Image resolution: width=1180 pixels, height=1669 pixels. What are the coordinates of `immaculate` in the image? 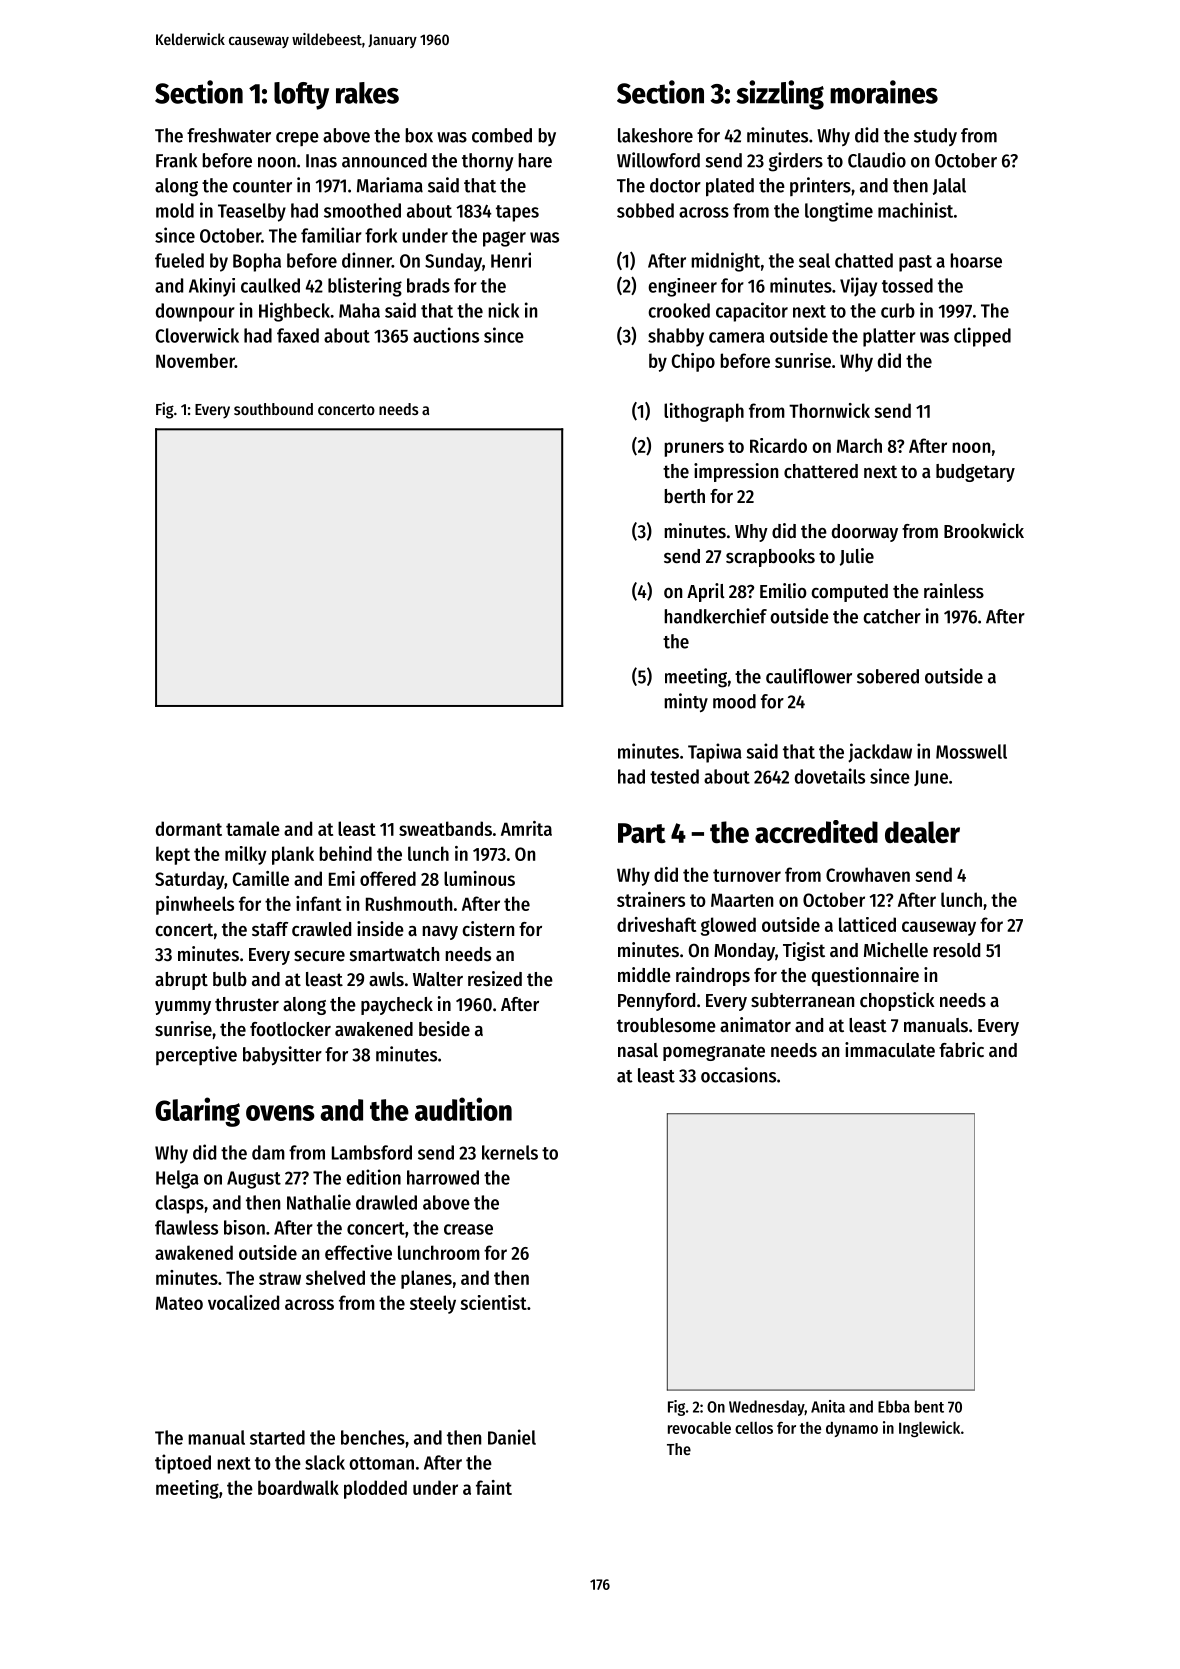 It's located at (890, 1050).
